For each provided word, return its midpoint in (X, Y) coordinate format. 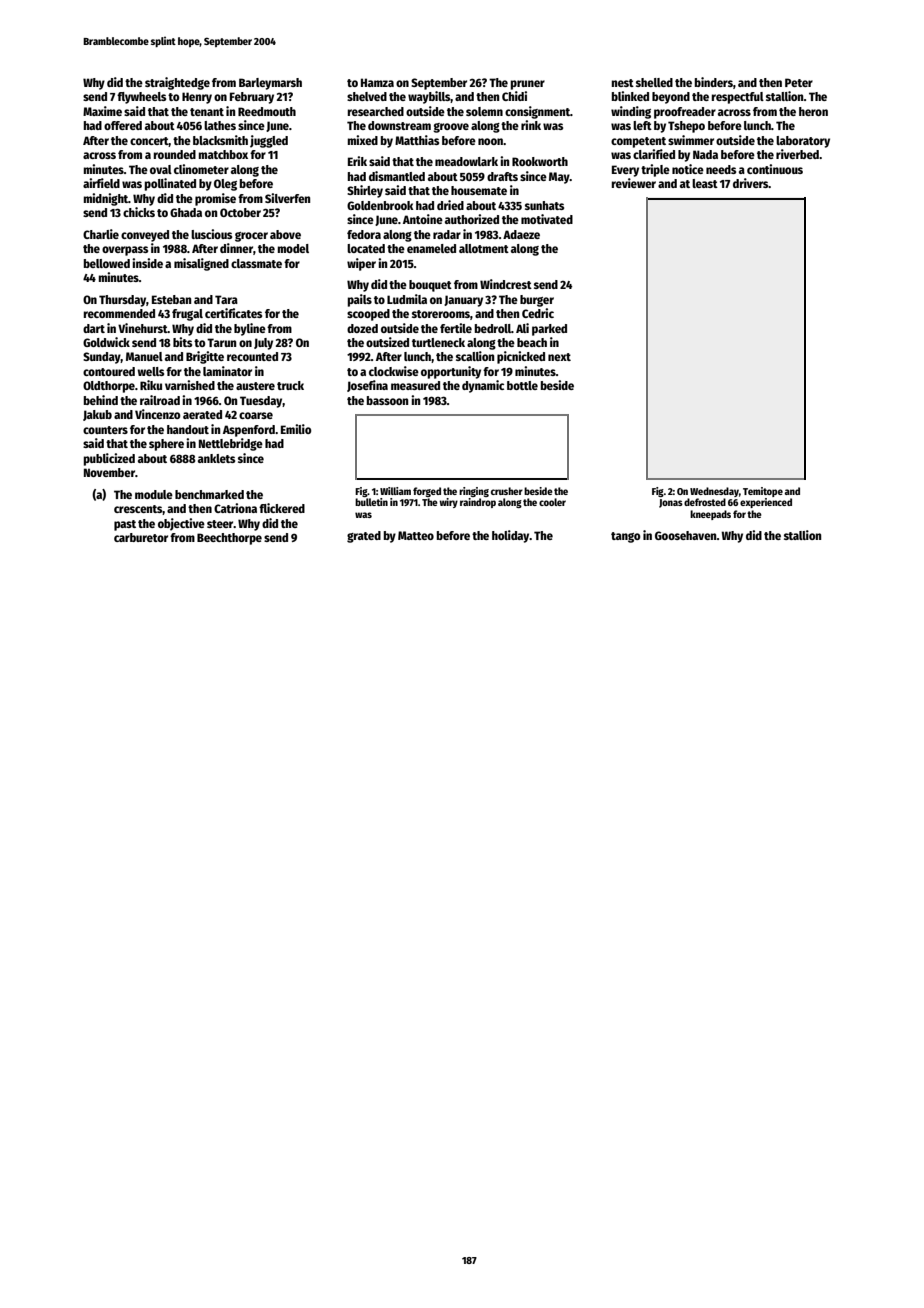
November (109, 472)
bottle (522, 385)
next (559, 357)
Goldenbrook (380, 205)
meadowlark (466, 161)
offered (123, 125)
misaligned (201, 264)
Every (625, 171)
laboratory (803, 142)
